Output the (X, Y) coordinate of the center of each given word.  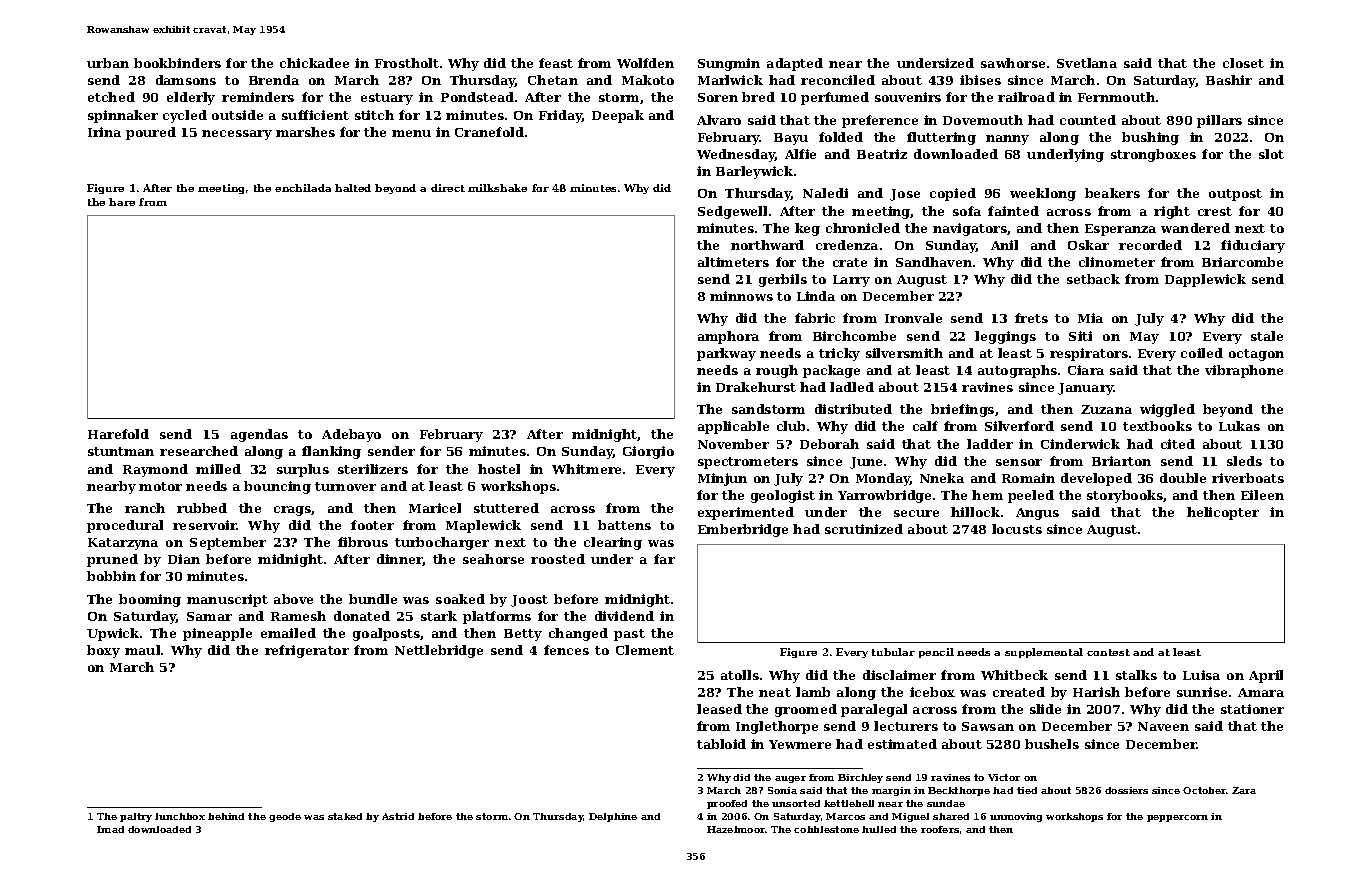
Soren (718, 97)
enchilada (303, 188)
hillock (975, 512)
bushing (1150, 138)
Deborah (829, 444)
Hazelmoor (736, 829)
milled (218, 469)
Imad (110, 829)
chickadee (314, 63)
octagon (1256, 355)
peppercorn (1177, 818)
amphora (728, 337)
